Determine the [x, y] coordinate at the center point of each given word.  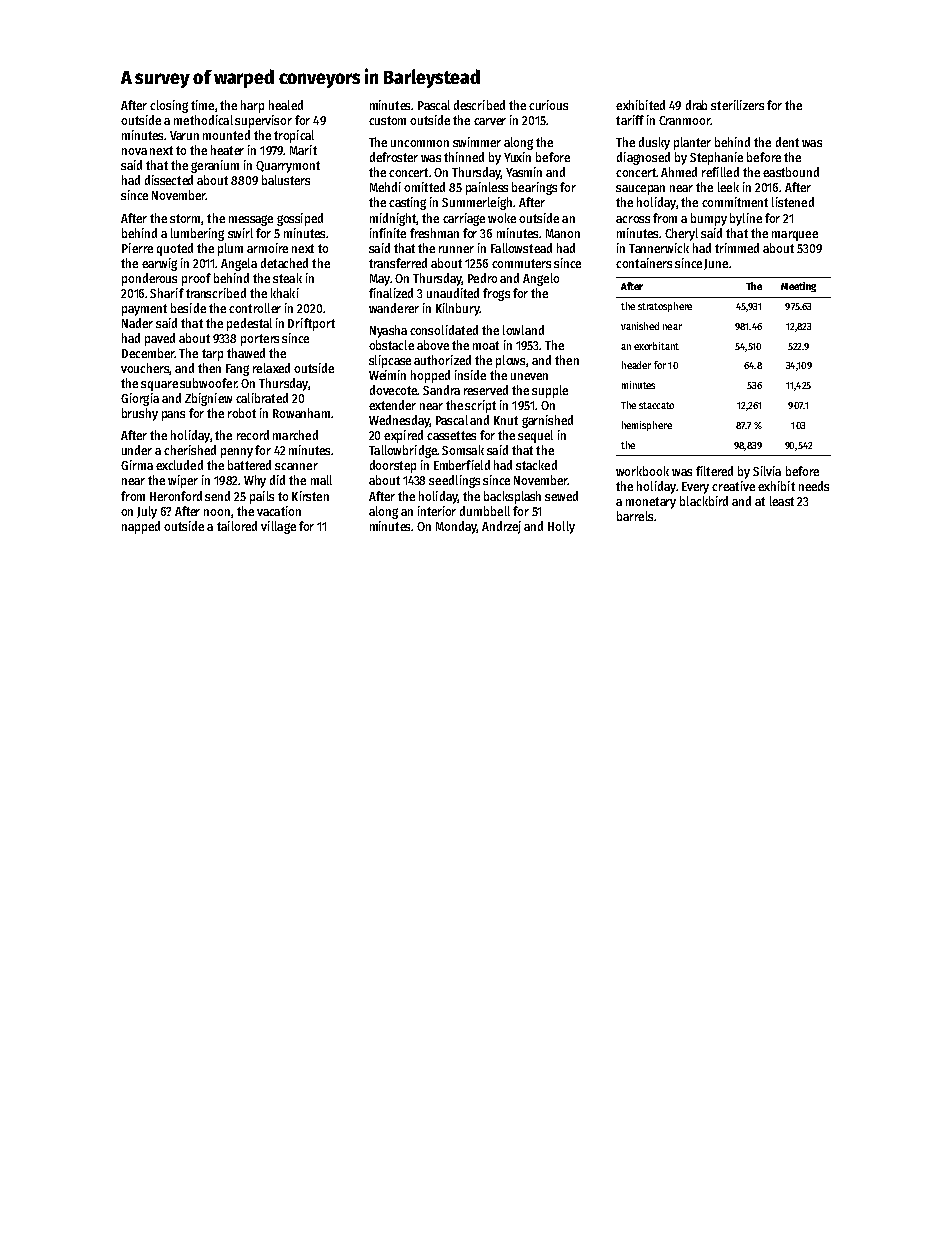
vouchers [145, 368]
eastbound [791, 172]
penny [237, 453]
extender [392, 405]
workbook [642, 471]
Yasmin [524, 172]
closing [169, 106]
